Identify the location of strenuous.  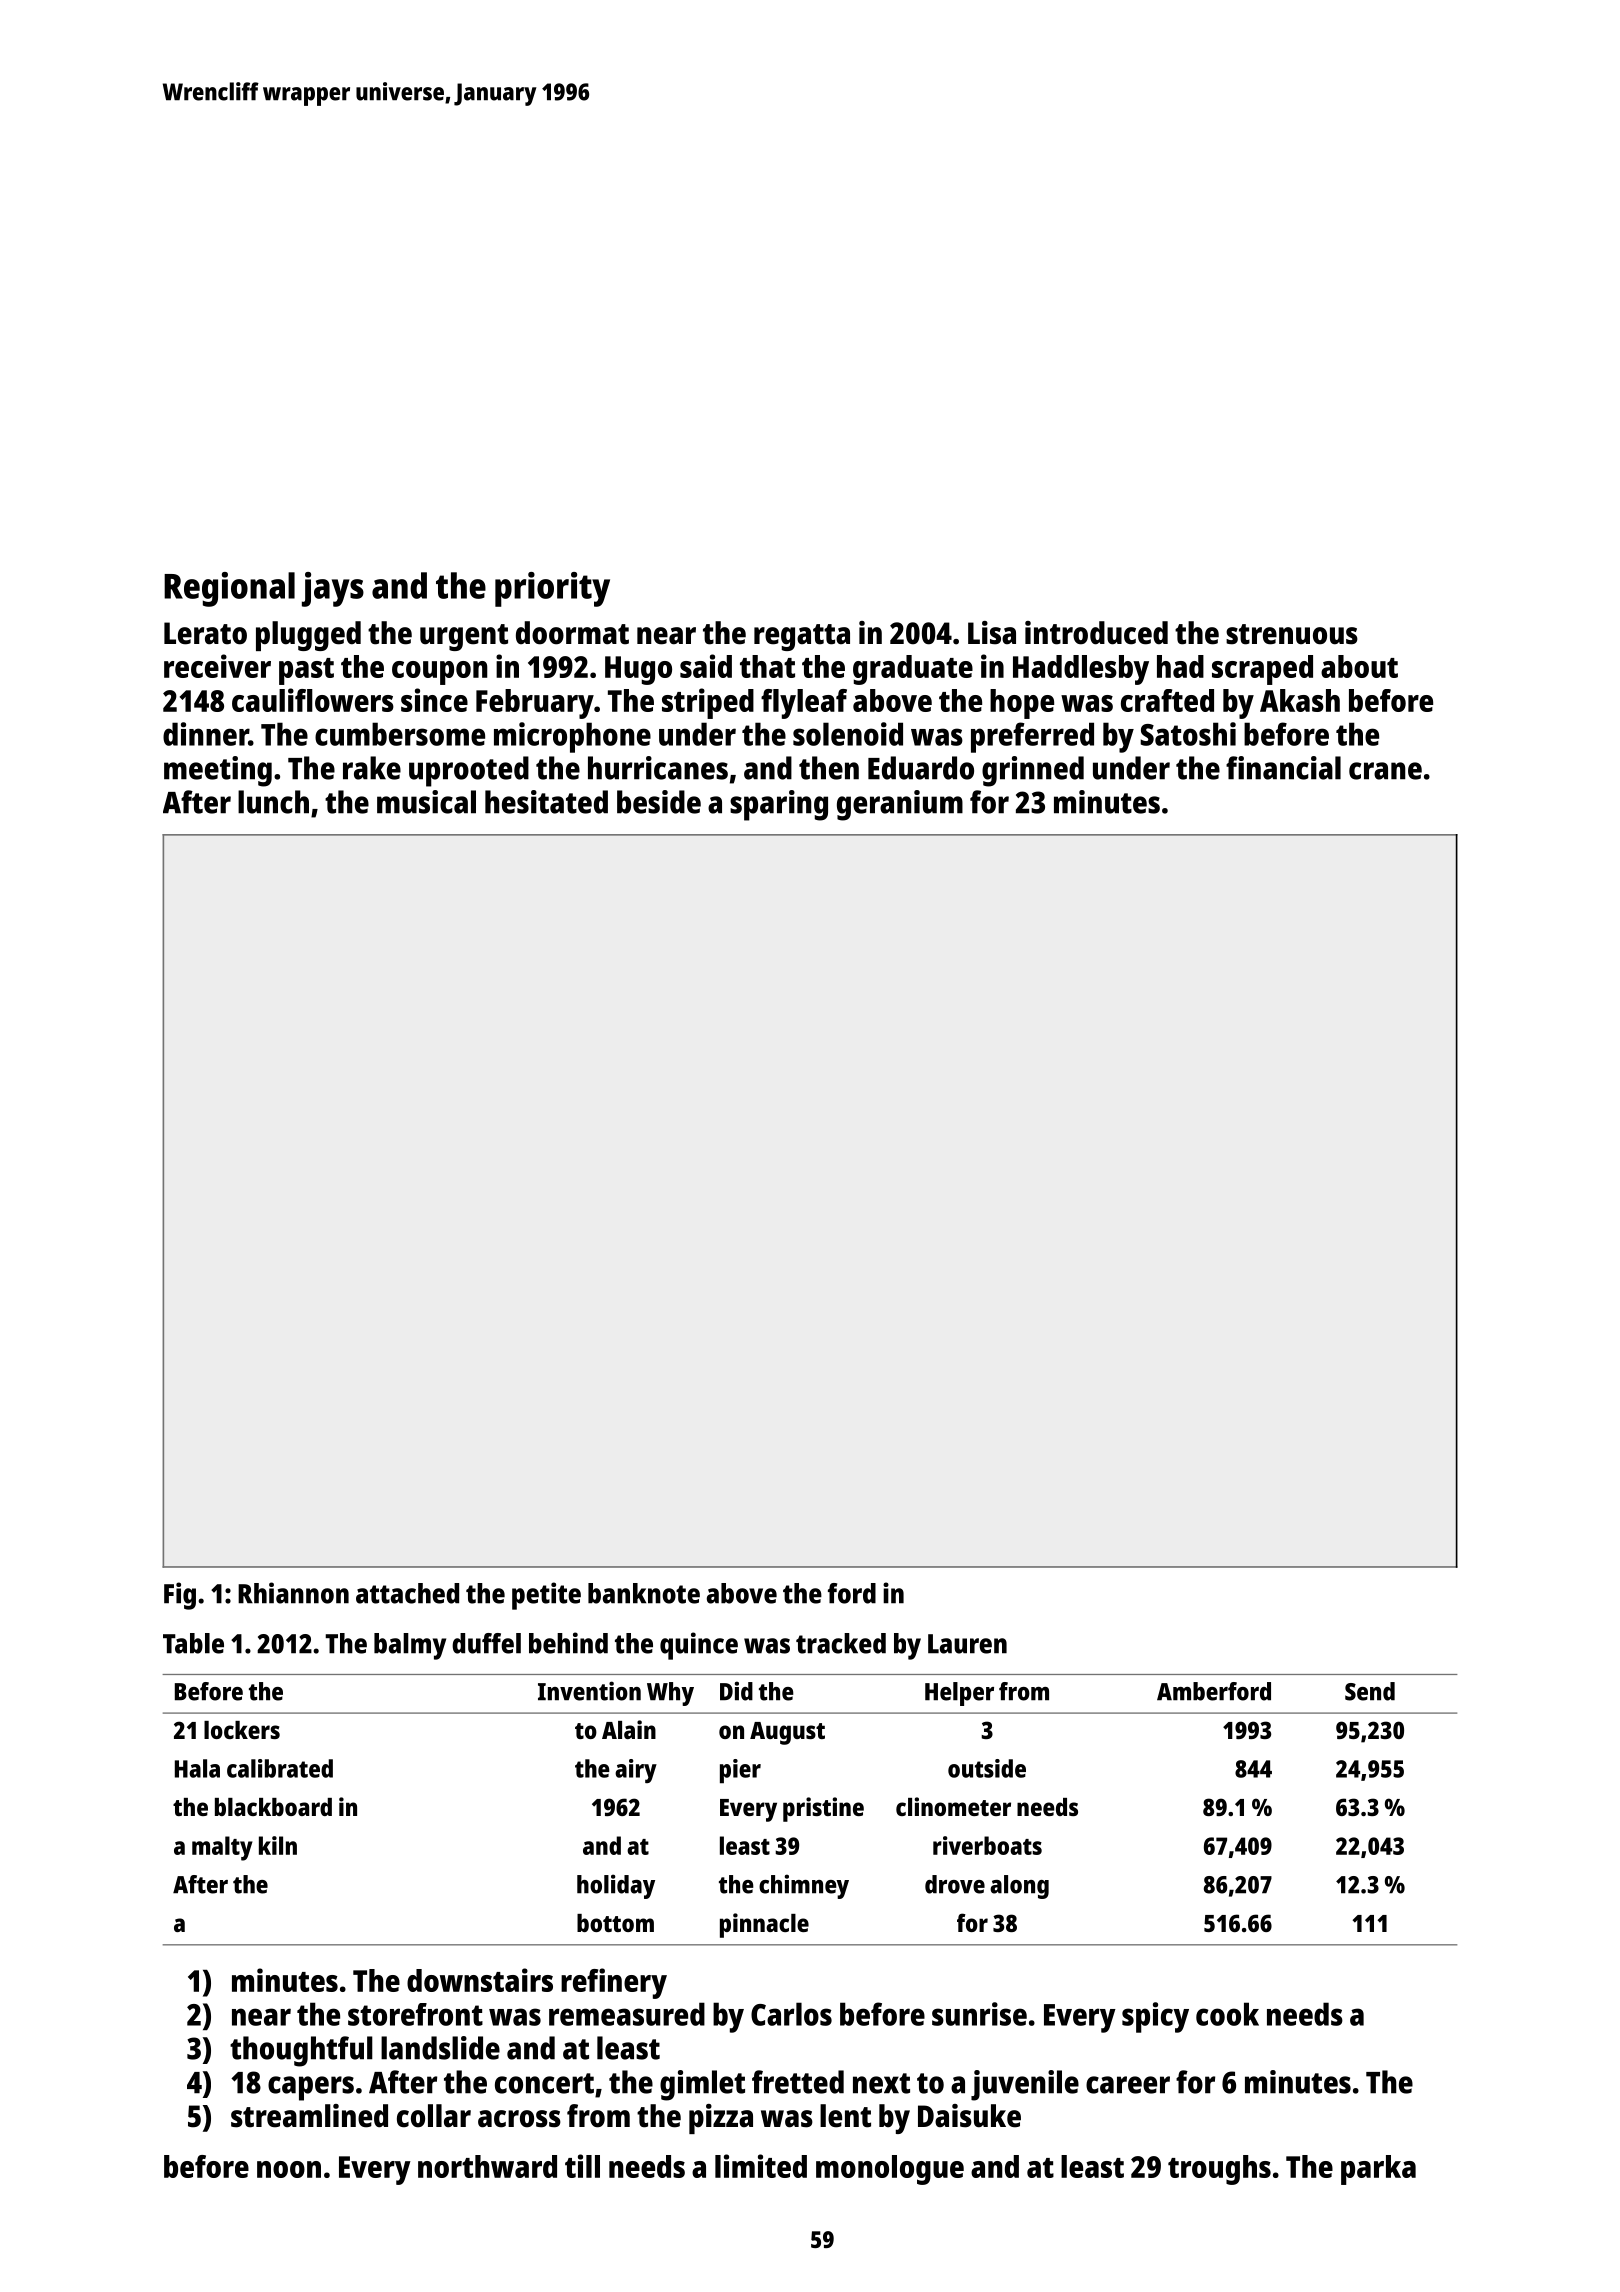
(1292, 634).
